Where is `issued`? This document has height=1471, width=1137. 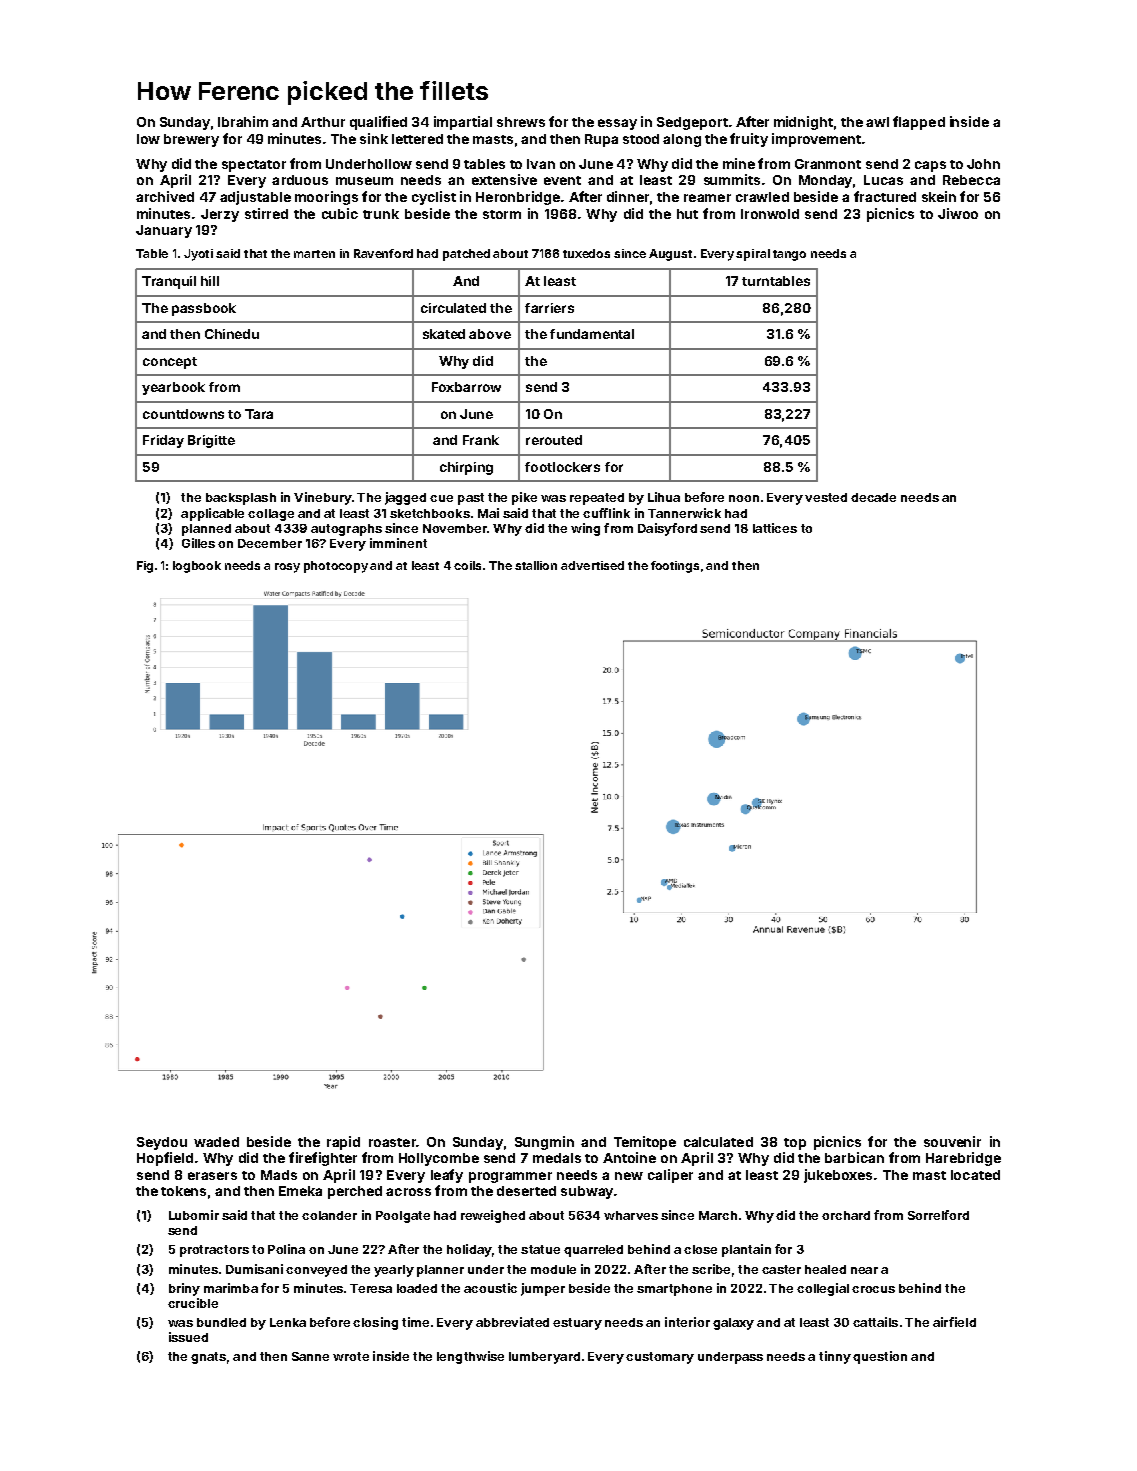 issued is located at coordinates (188, 1337).
